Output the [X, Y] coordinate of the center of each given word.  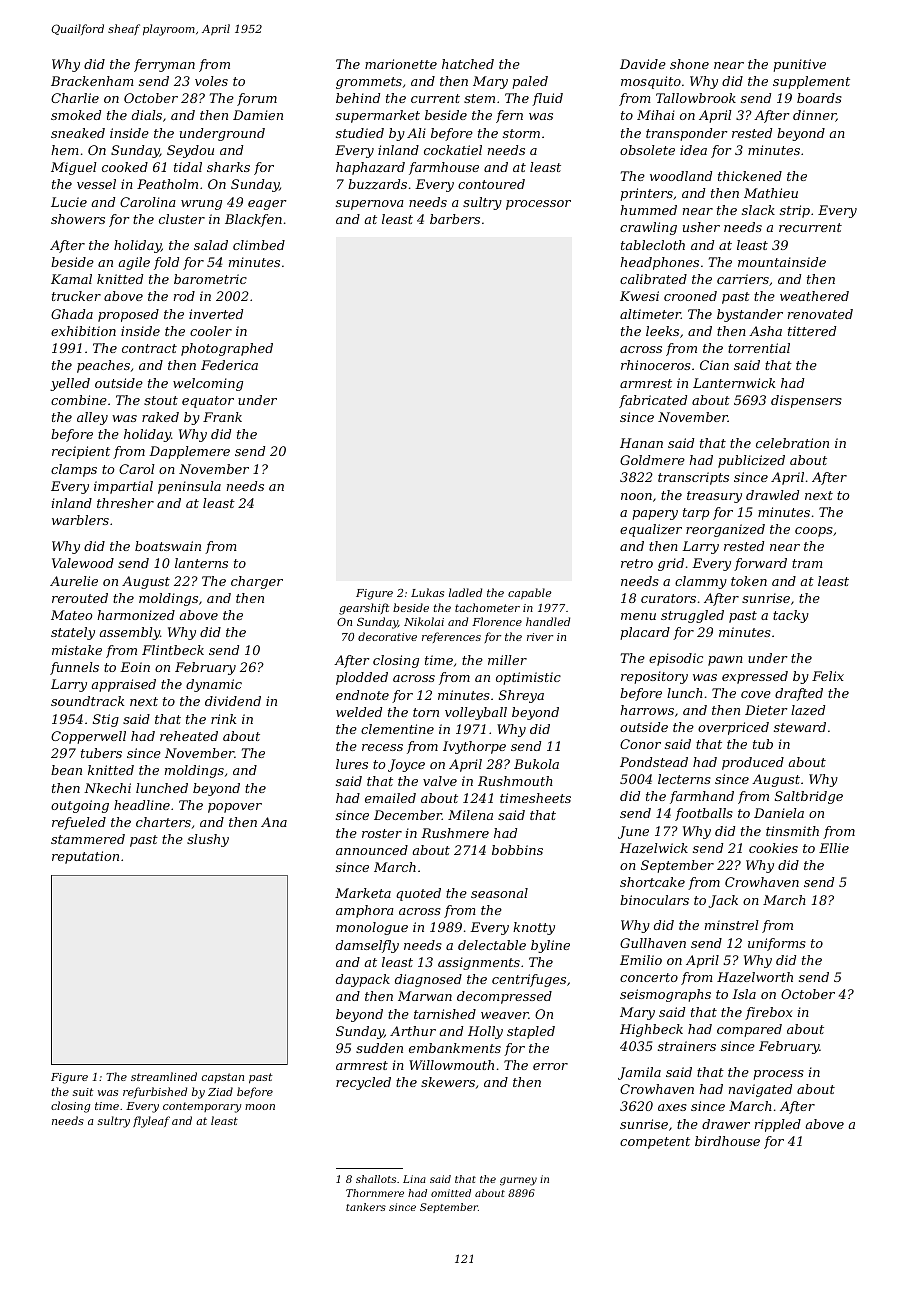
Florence [497, 621]
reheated [189, 736]
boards [819, 98]
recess [382, 747]
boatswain [168, 546]
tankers [366, 1207]
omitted [451, 1193]
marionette [401, 64]
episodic [676, 659]
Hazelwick [654, 848]
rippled [778, 1125]
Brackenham [92, 81]
